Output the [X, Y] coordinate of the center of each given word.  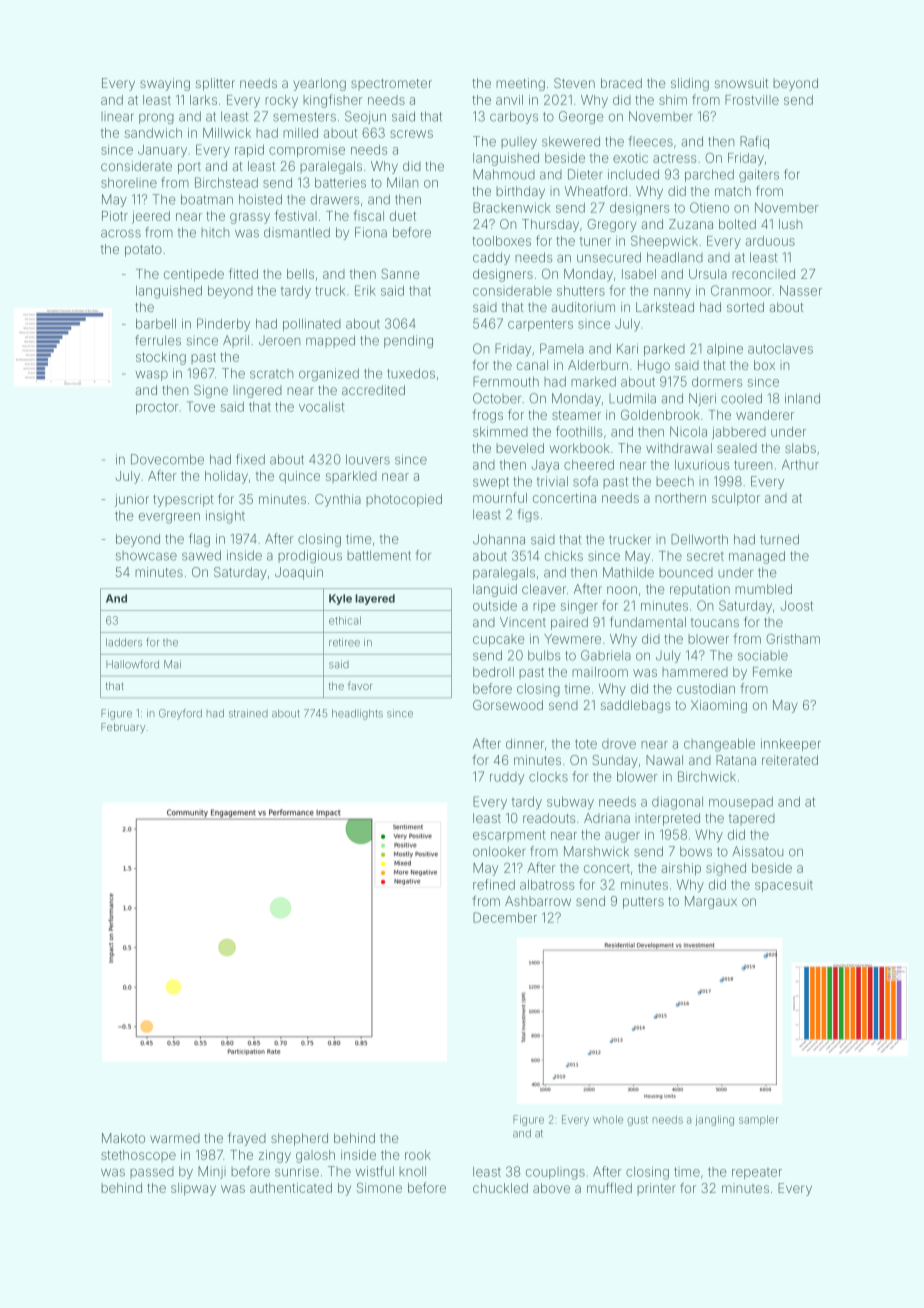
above [551, 1188]
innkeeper [791, 745]
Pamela [562, 348]
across [121, 234]
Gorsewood [508, 705]
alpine [725, 349]
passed [152, 1173]
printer [656, 1189]
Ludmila [632, 398]
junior [132, 500]
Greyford [180, 714]
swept [491, 483]
